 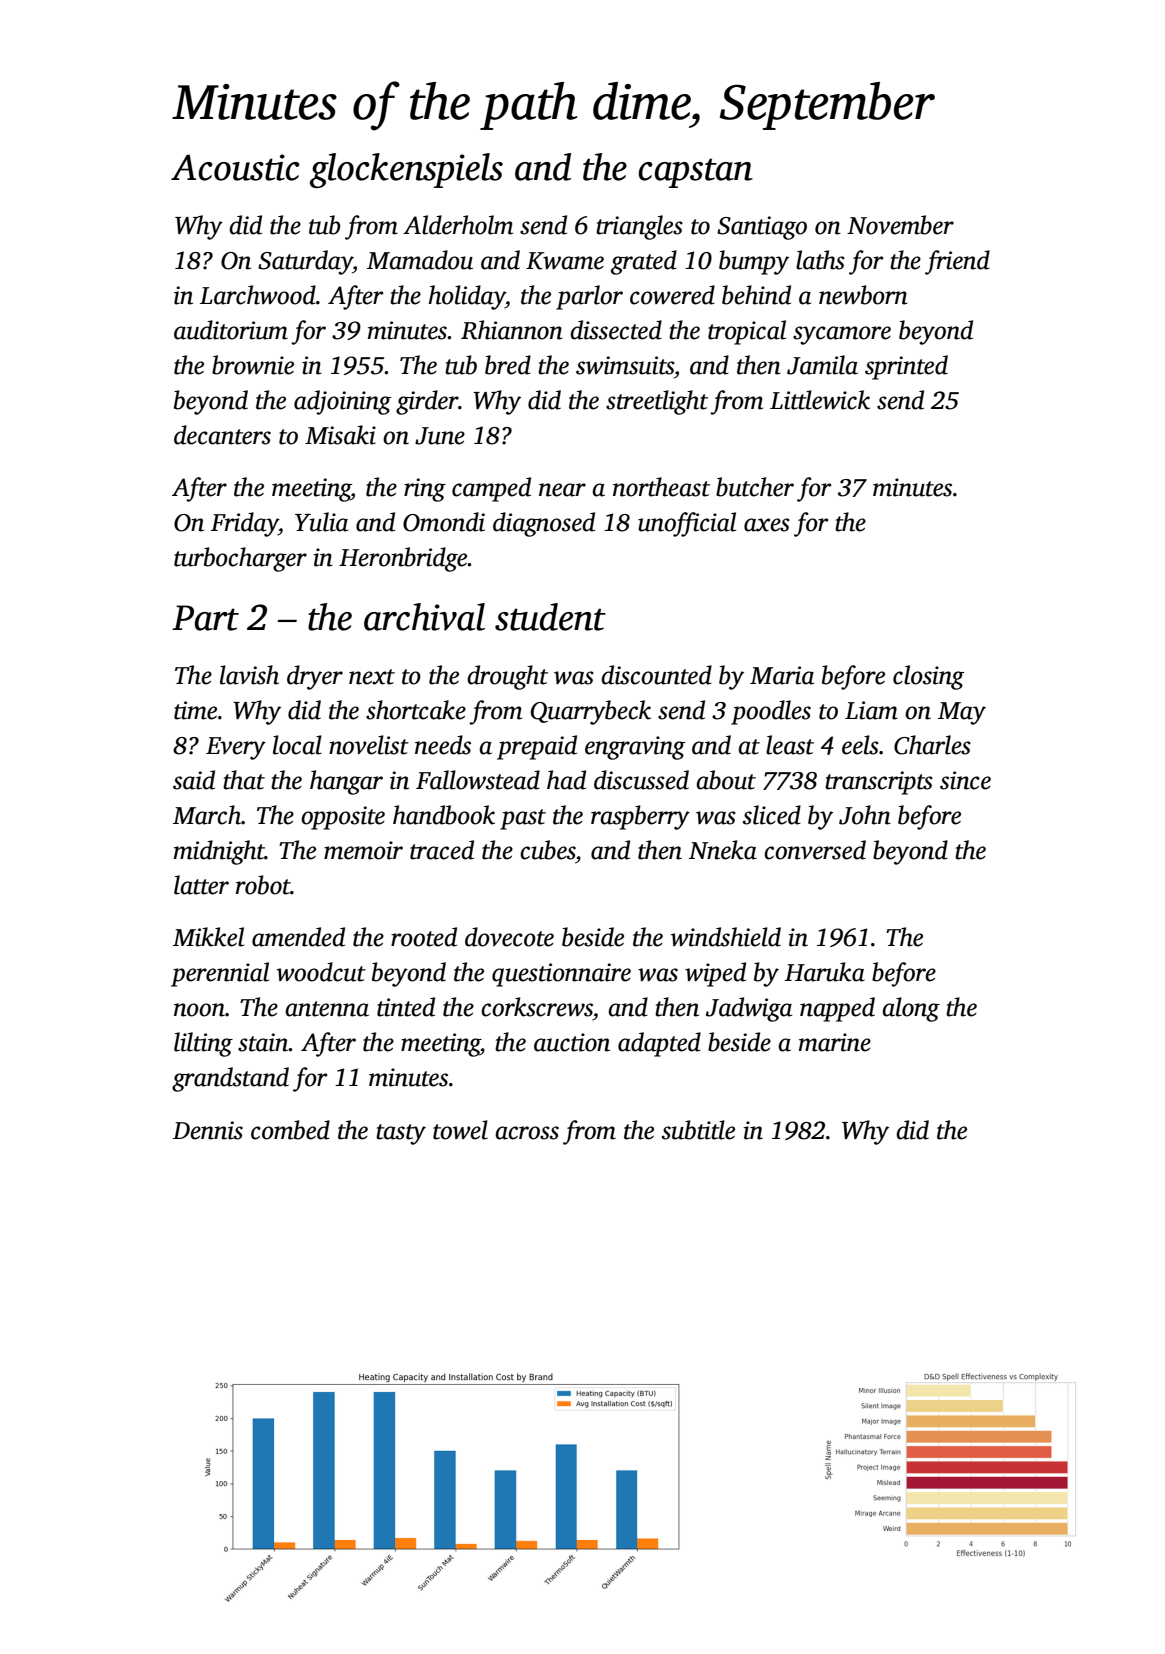 I want to click on next, so click(x=372, y=677).
